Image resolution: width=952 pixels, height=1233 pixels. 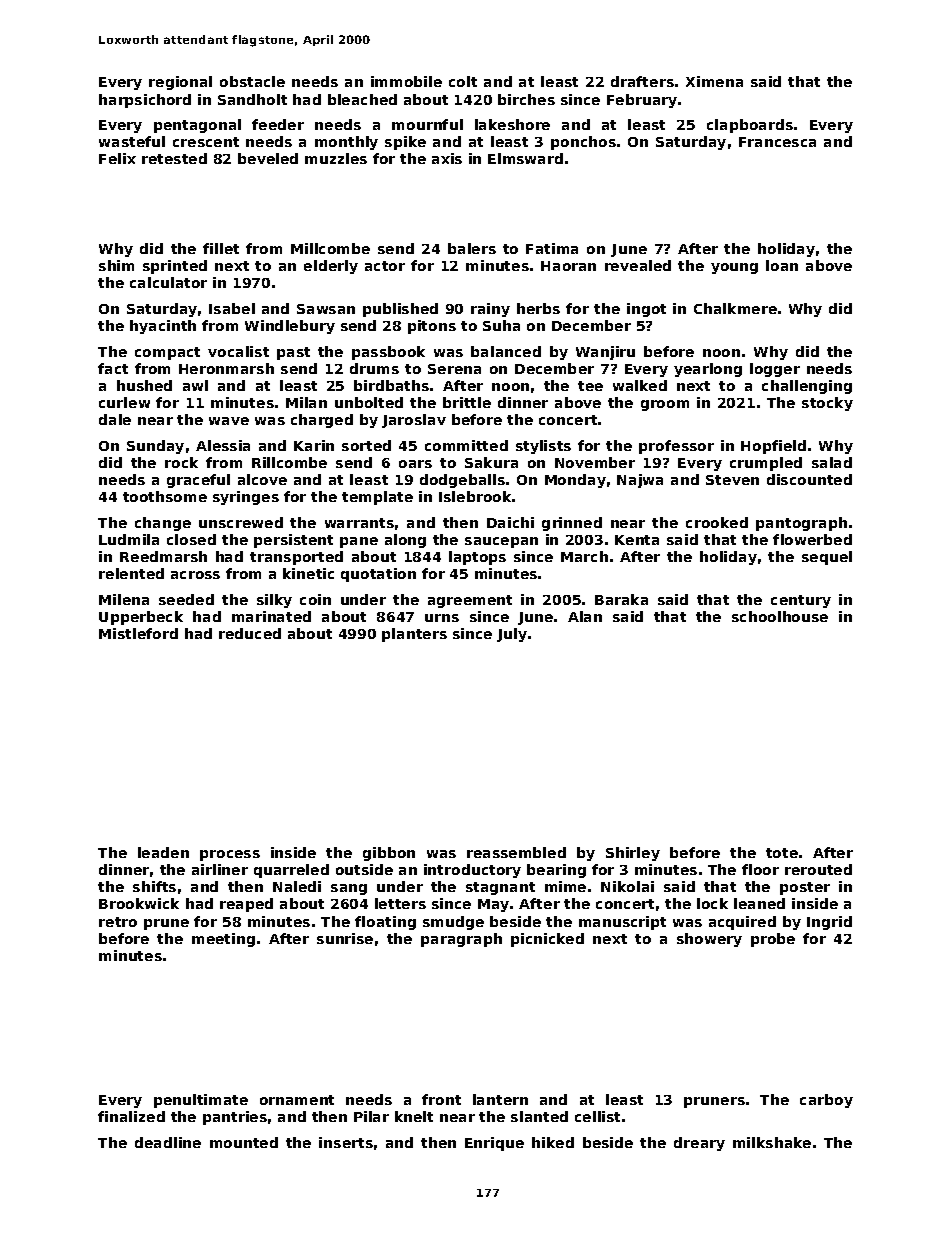 What do you see at coordinates (389, 854) in the document?
I see `gibbon` at bounding box center [389, 854].
